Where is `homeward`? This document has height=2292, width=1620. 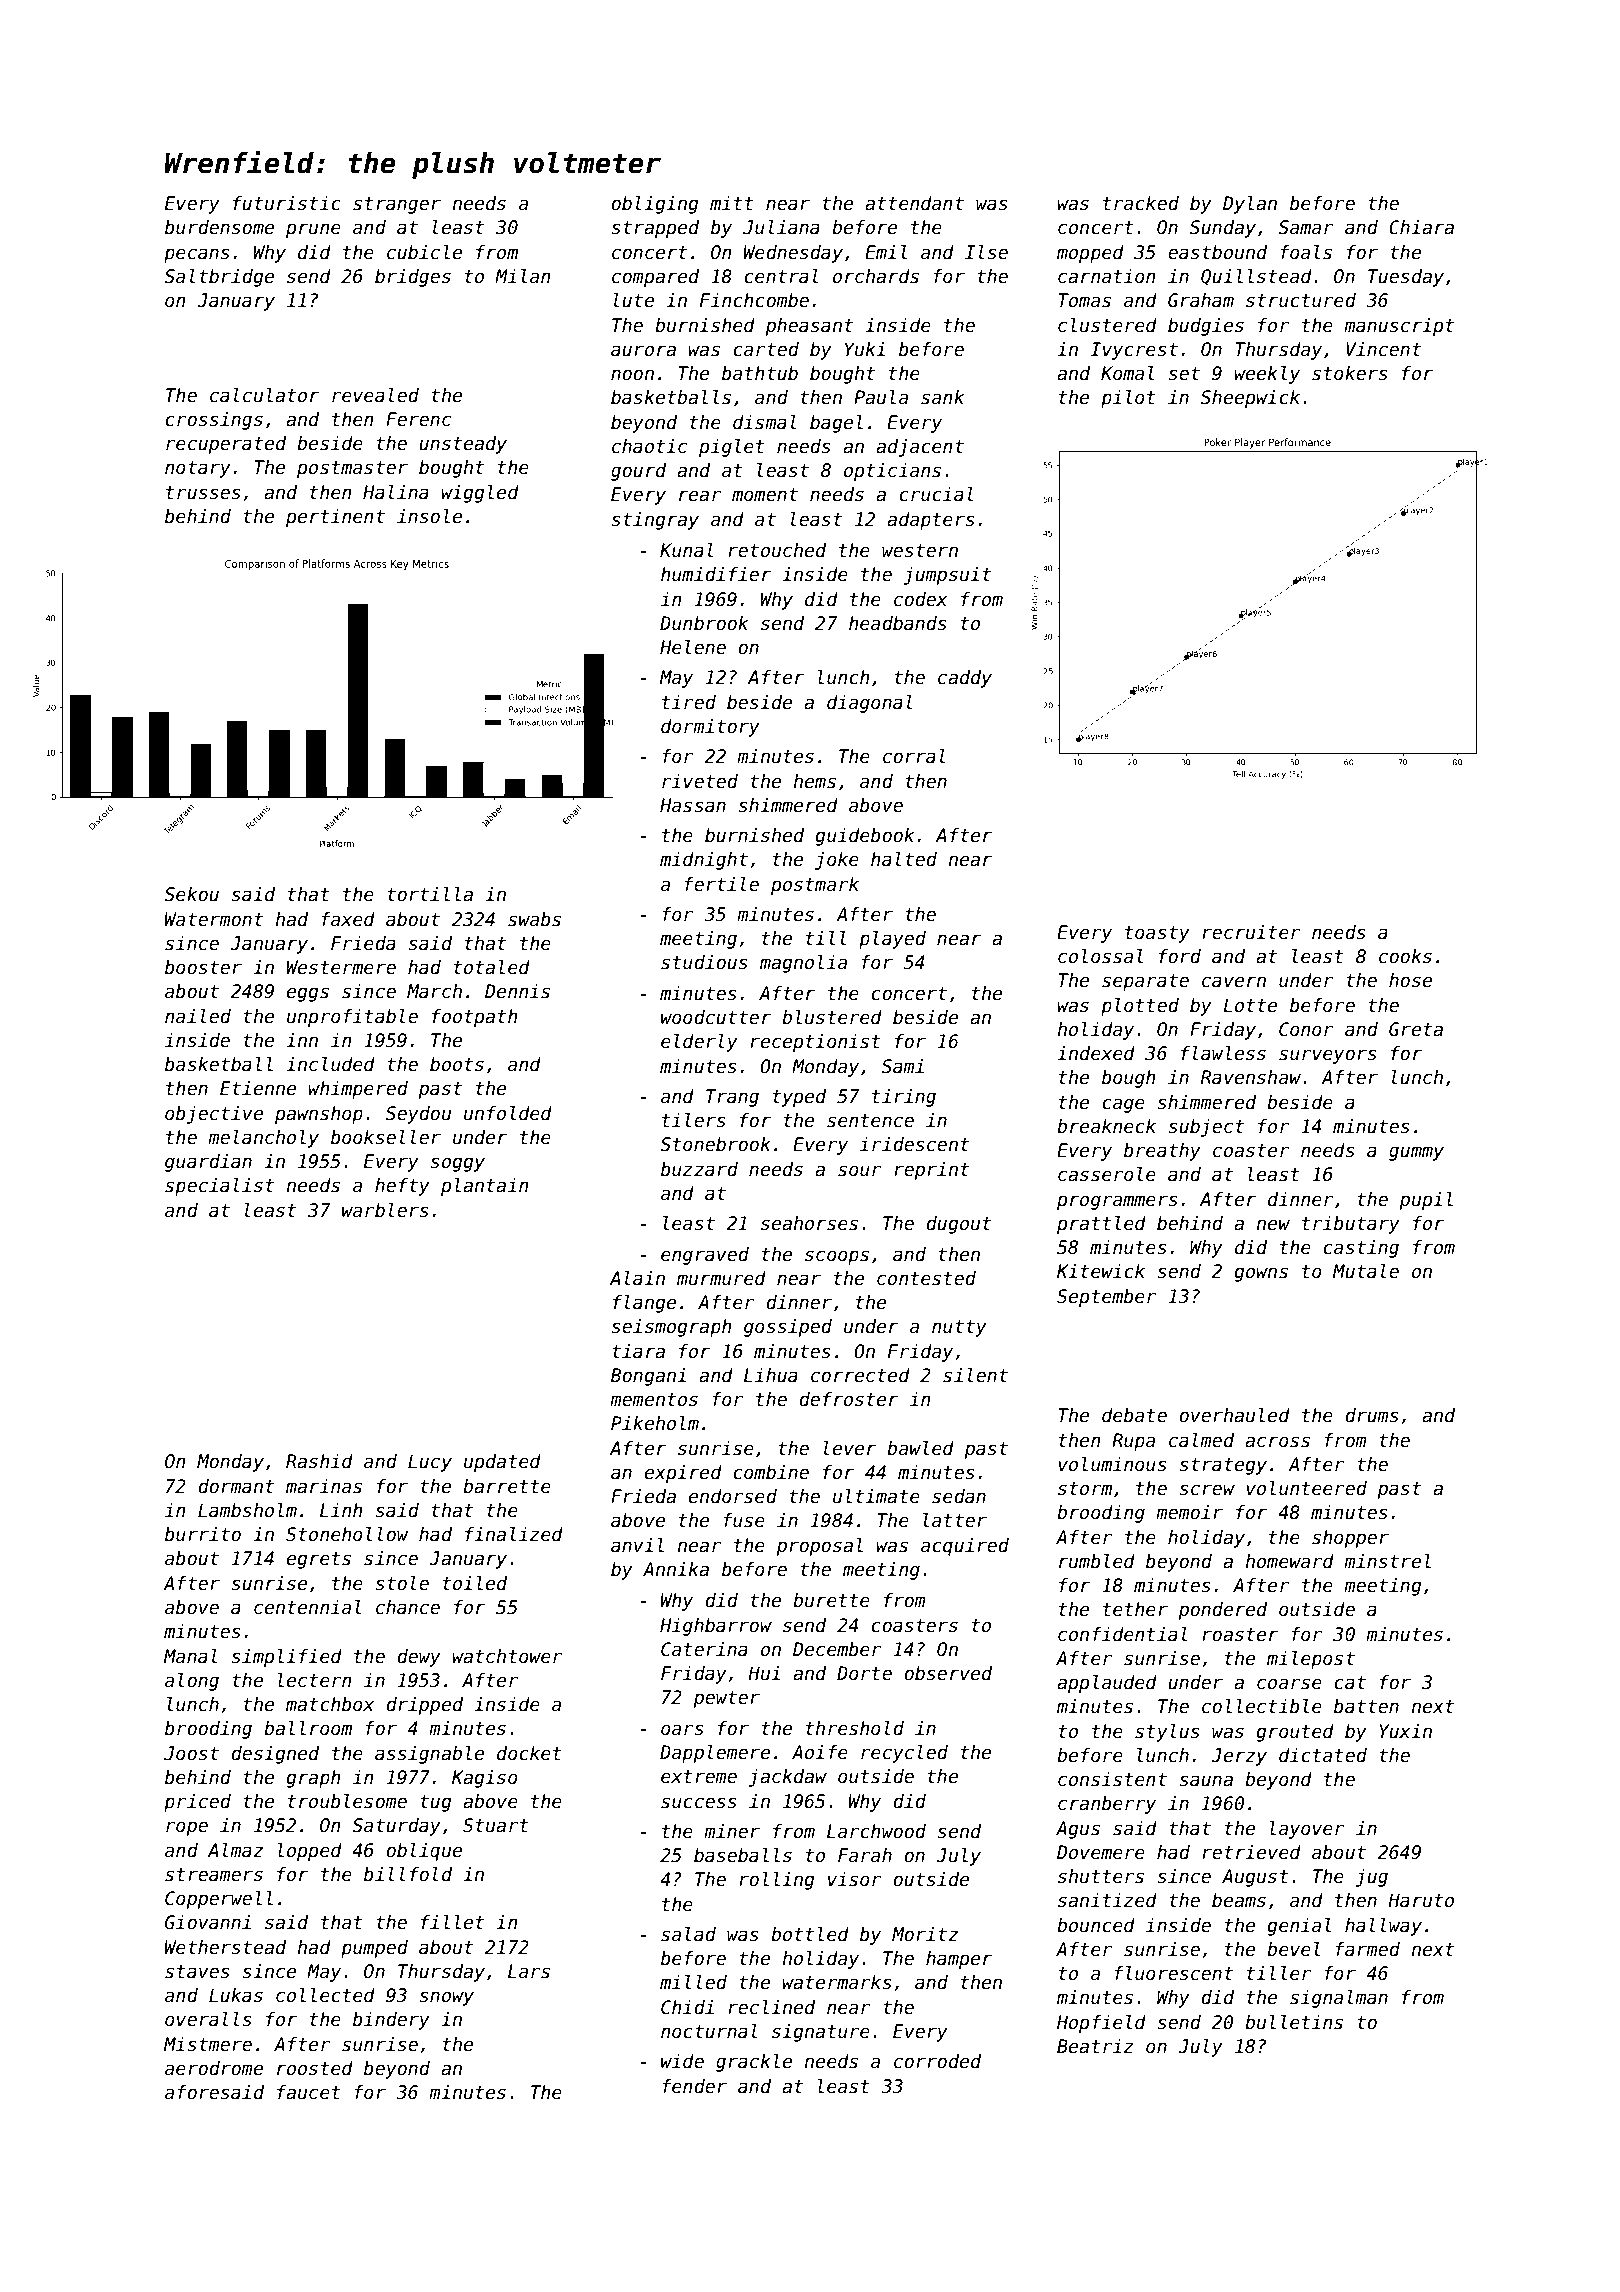 homeward is located at coordinates (1289, 1561).
